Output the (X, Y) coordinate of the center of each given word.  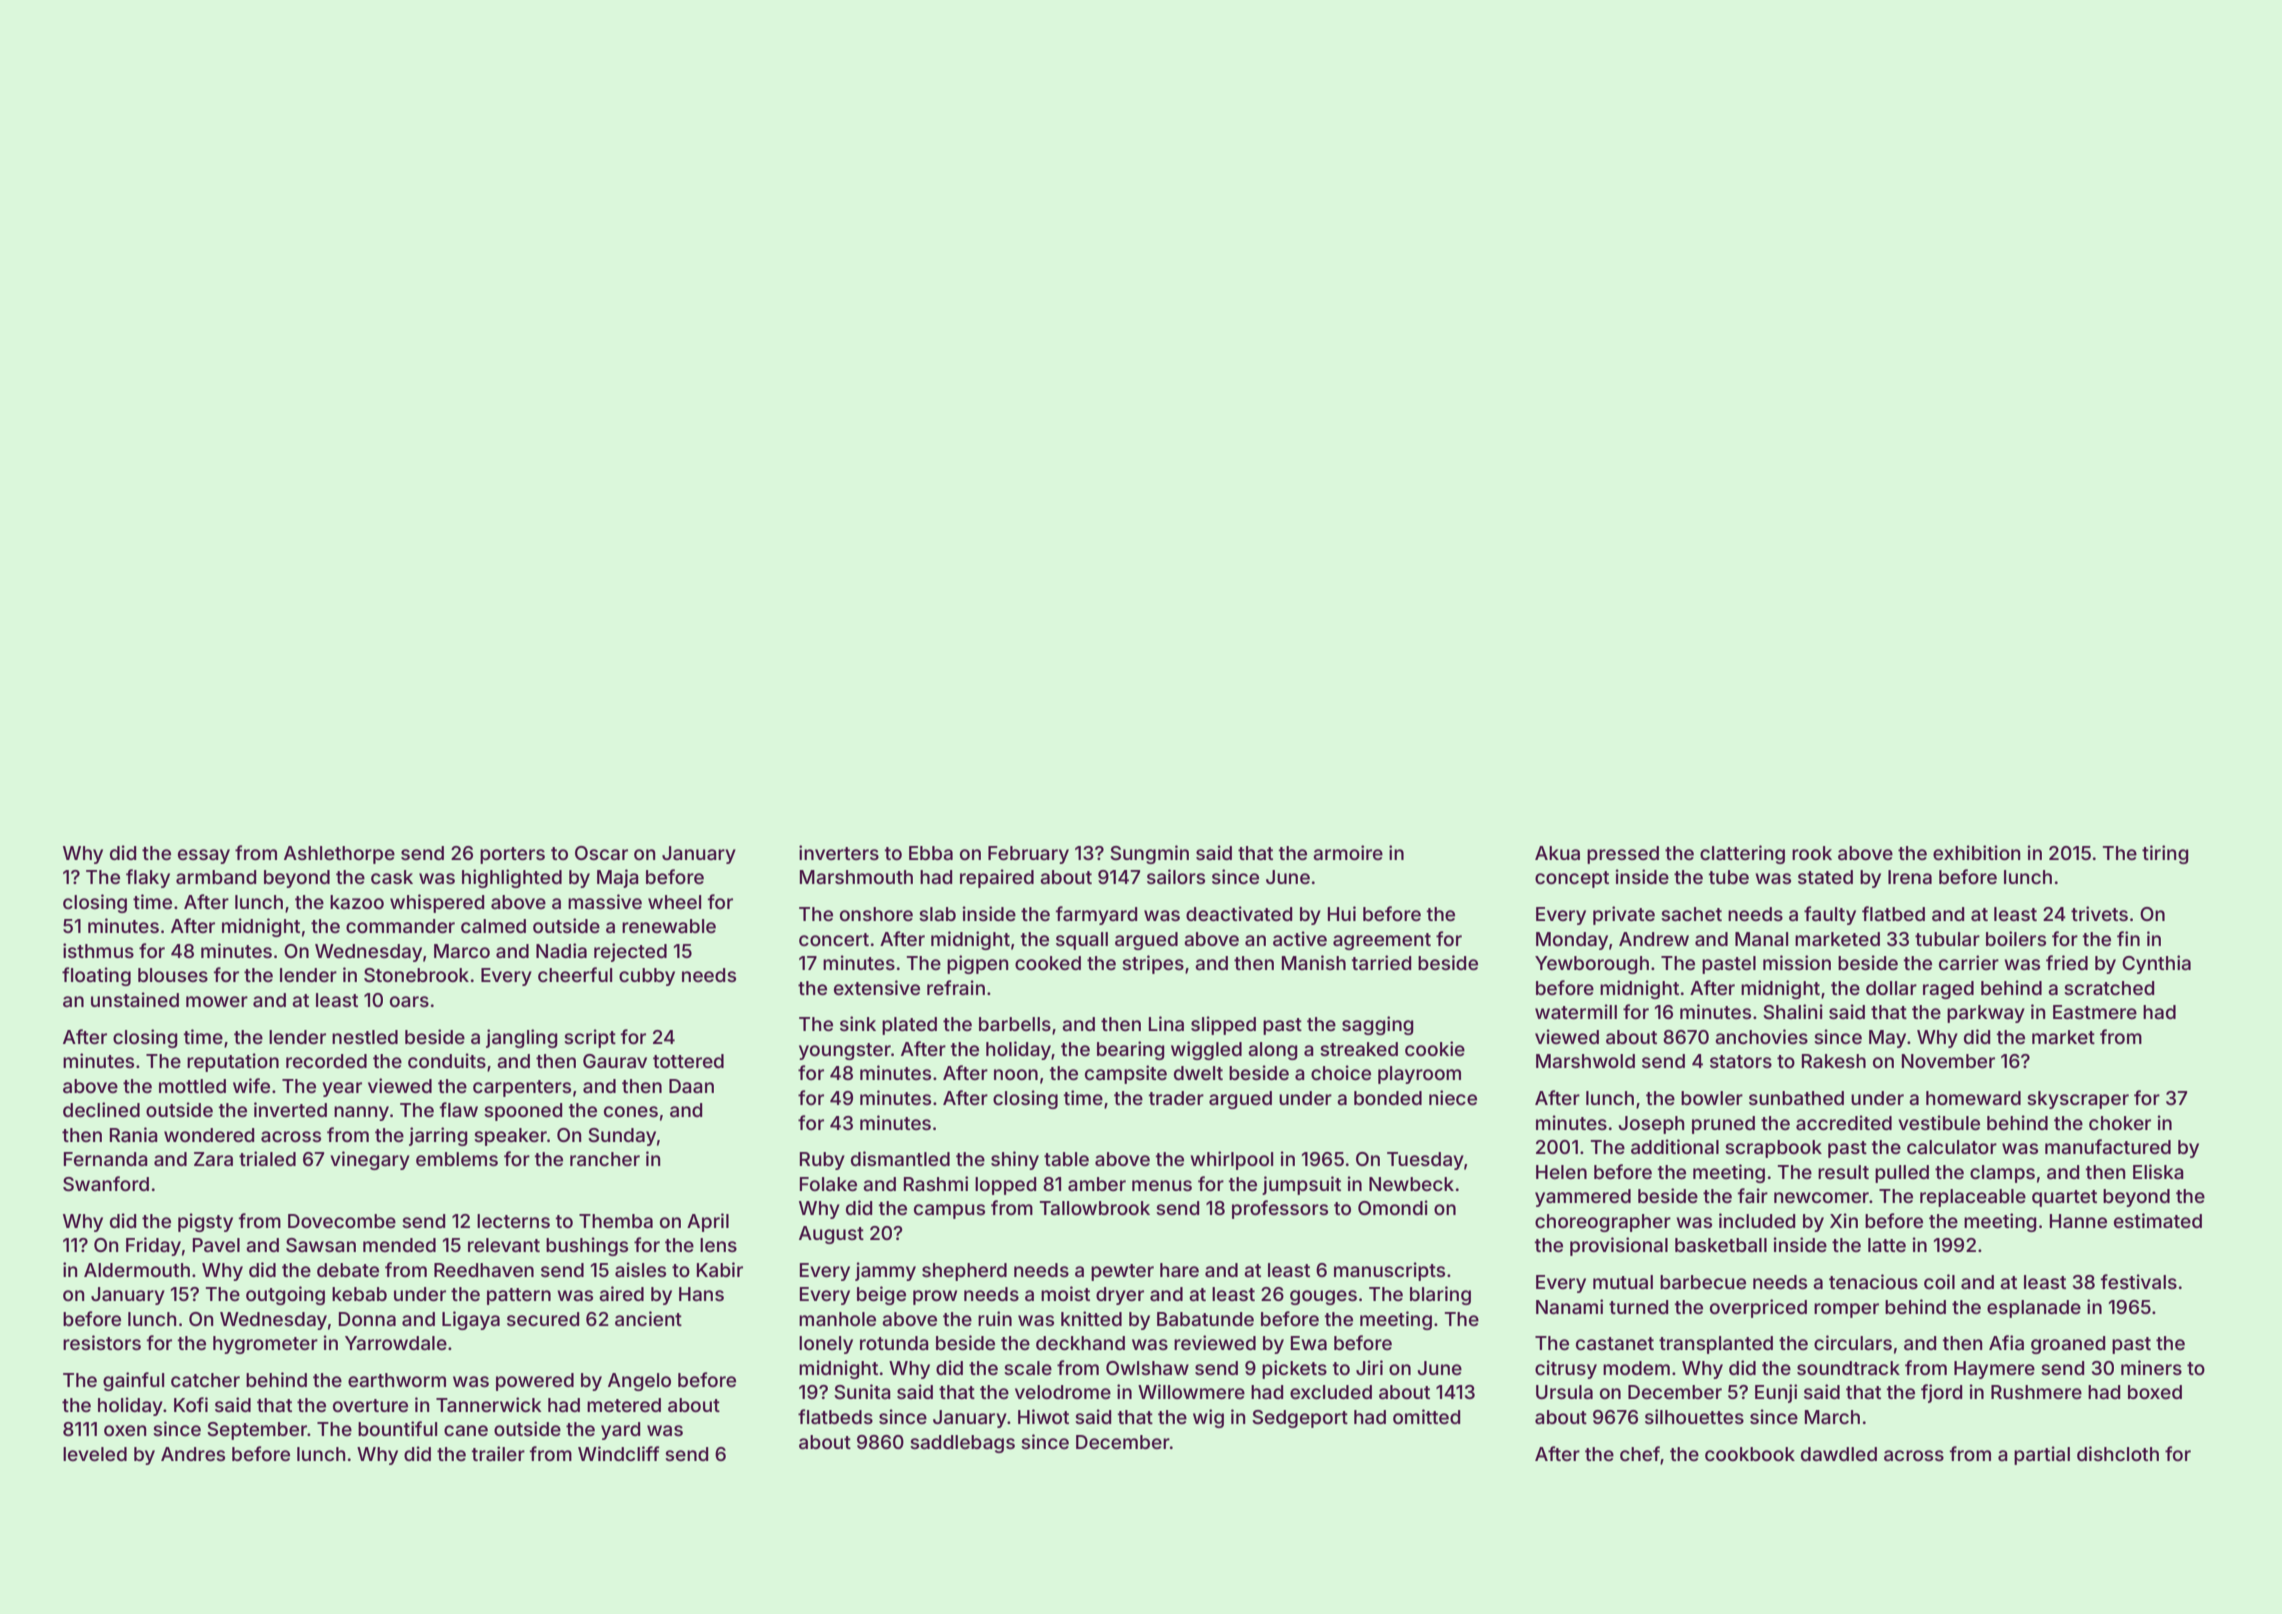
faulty (1830, 915)
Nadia (561, 950)
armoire (1348, 852)
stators (1741, 1061)
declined (101, 1109)
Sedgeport (1300, 1419)
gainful (133, 1381)
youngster (845, 1051)
